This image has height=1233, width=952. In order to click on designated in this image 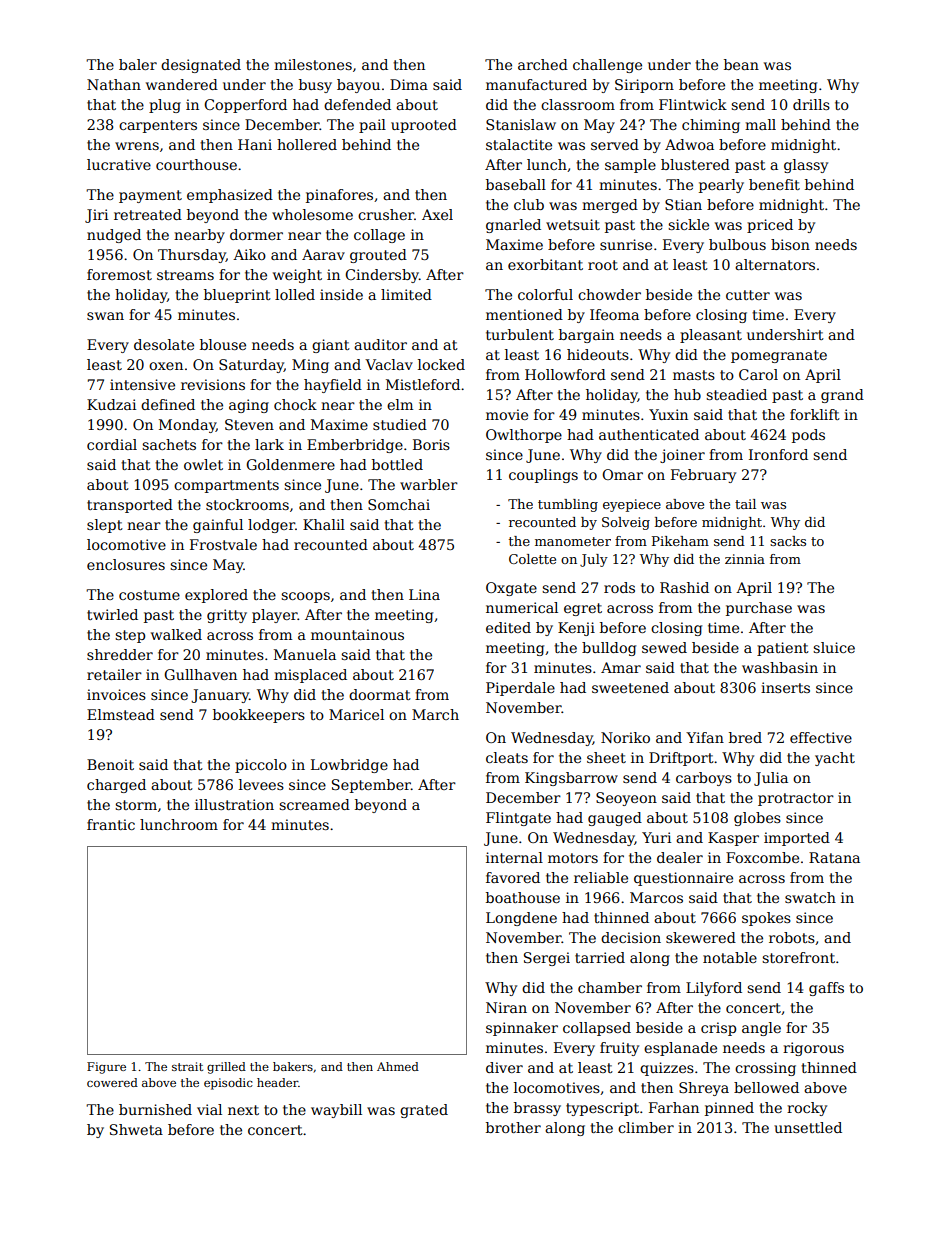, I will do `click(201, 66)`.
